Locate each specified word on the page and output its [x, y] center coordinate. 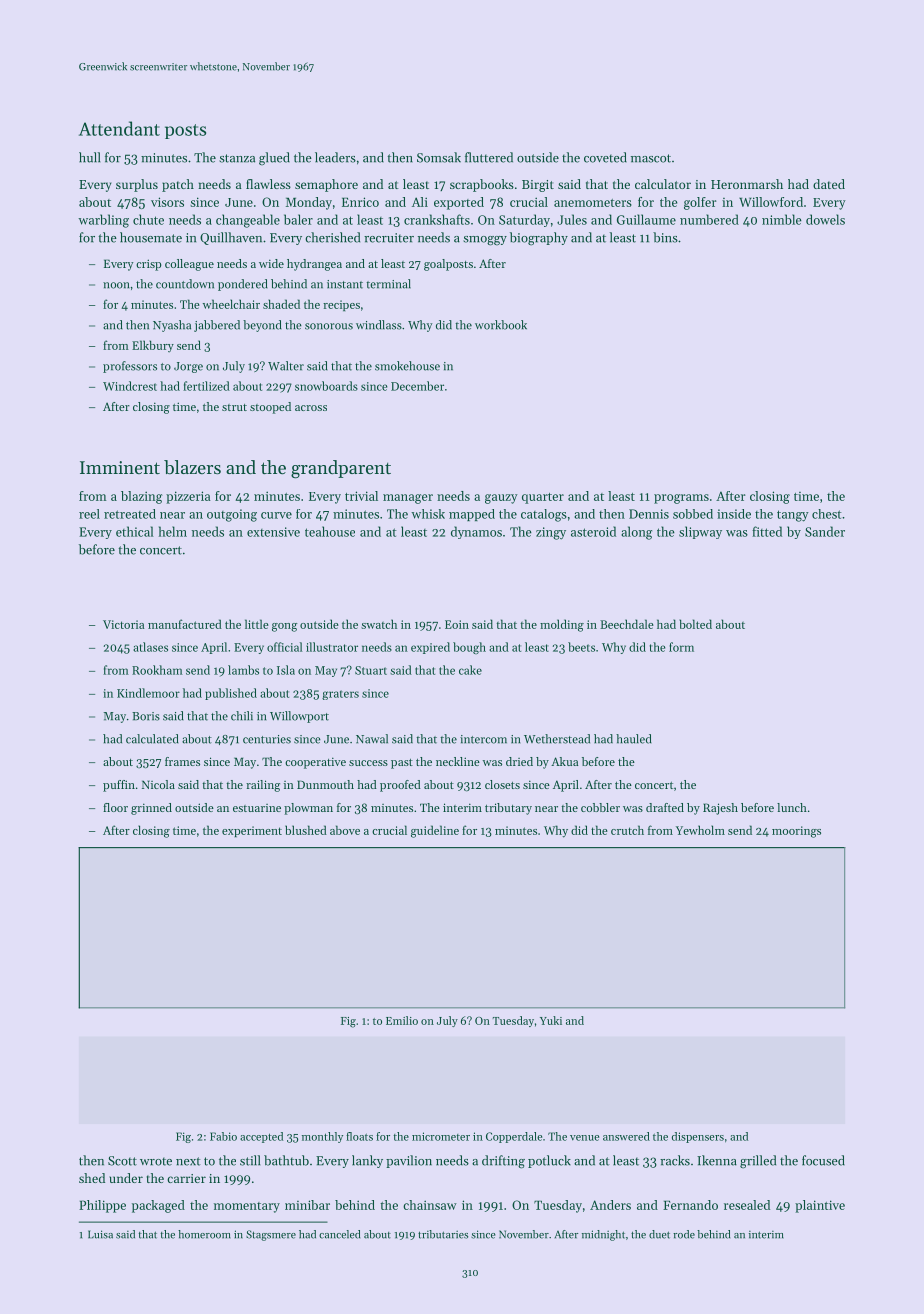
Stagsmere [271, 1235]
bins [665, 237]
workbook [501, 325]
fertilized [206, 386]
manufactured [185, 624]
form [681, 647]
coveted [605, 157]
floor [115, 807]
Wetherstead [557, 739]
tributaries [443, 1234]
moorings [796, 832]
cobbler [600, 807]
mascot [651, 158]
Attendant [119, 128]
